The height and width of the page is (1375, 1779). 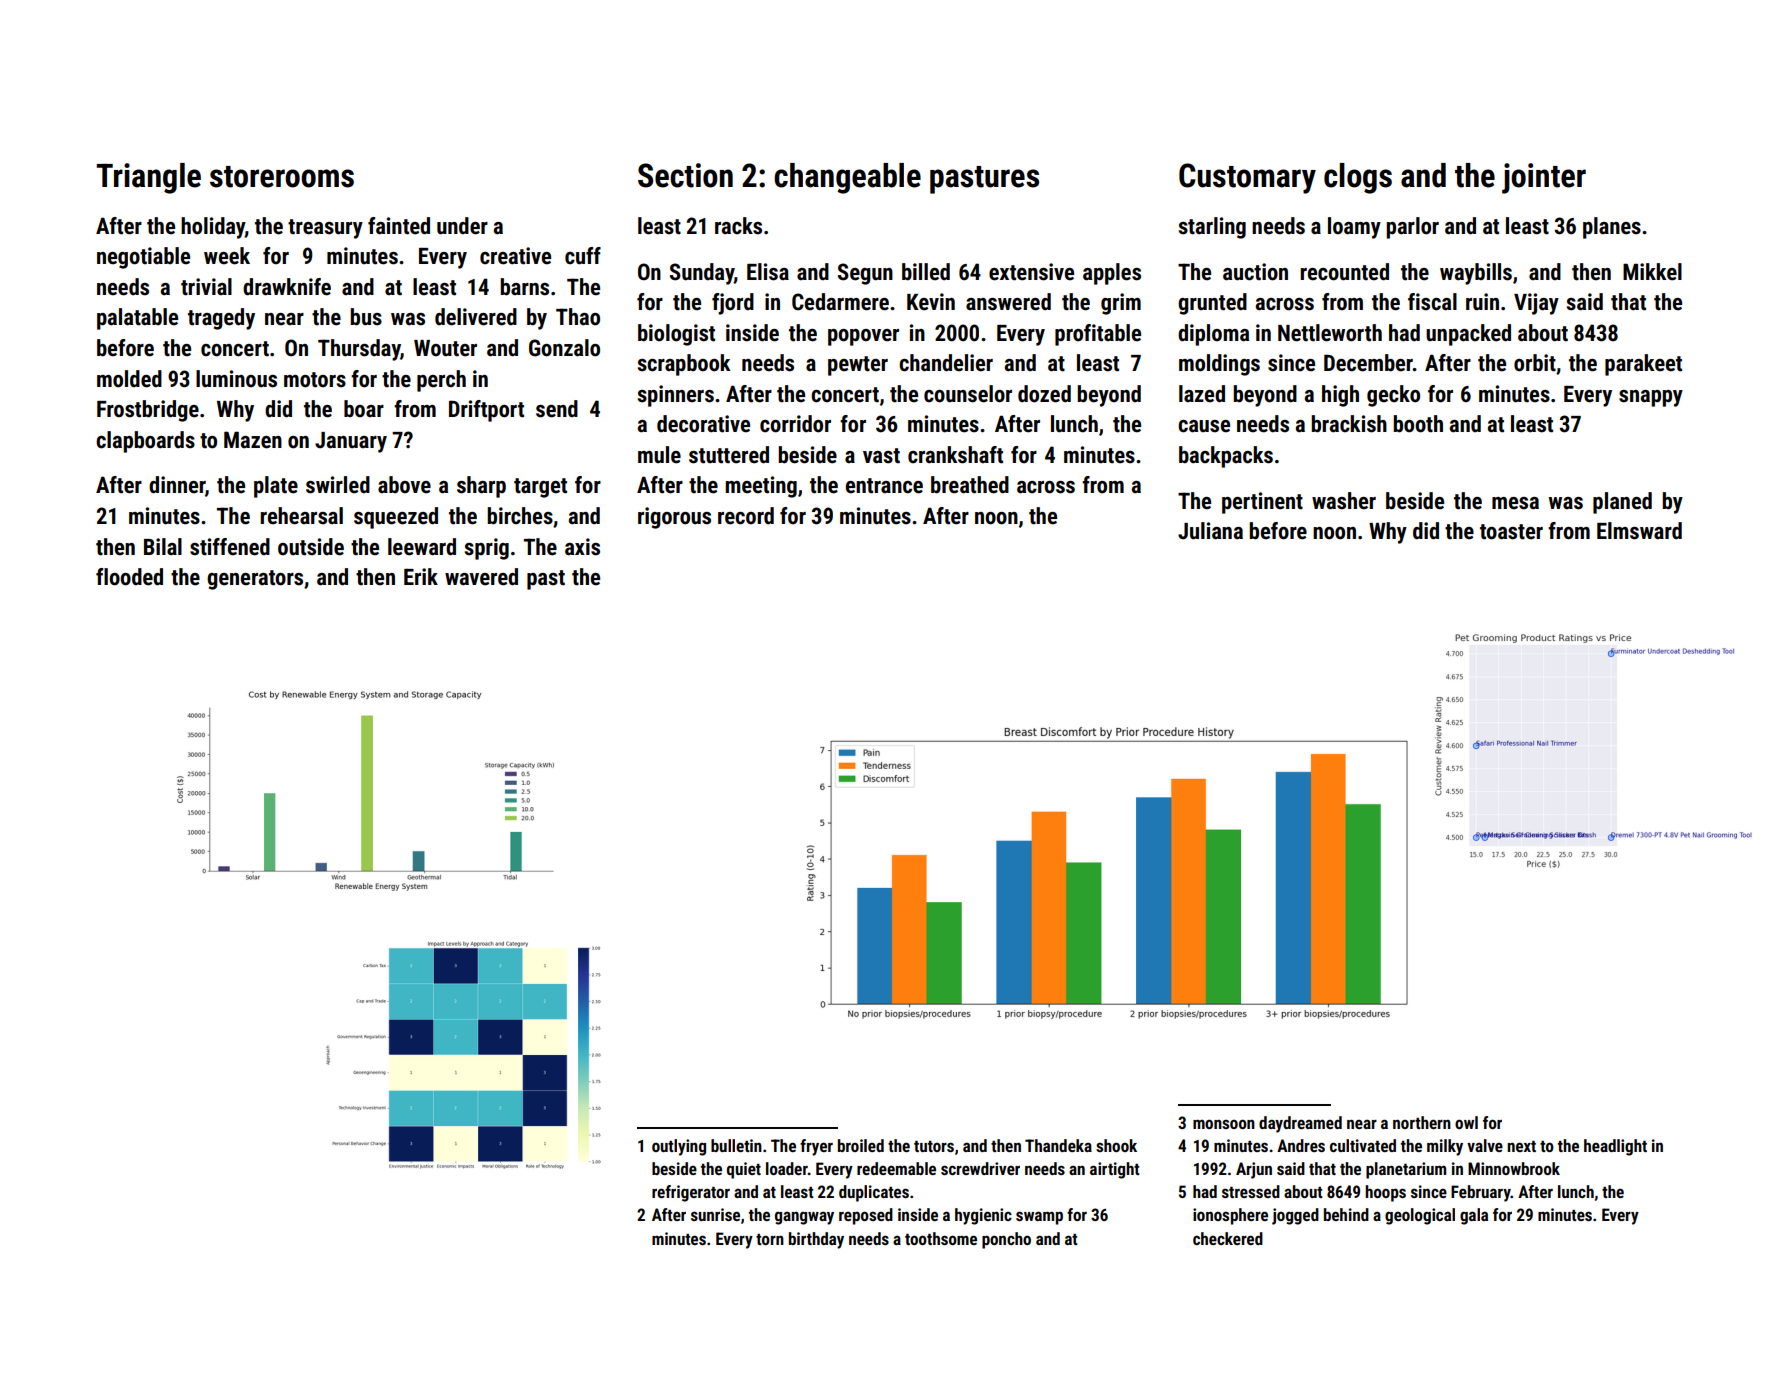 I want to click on toaster, so click(x=1511, y=532).
